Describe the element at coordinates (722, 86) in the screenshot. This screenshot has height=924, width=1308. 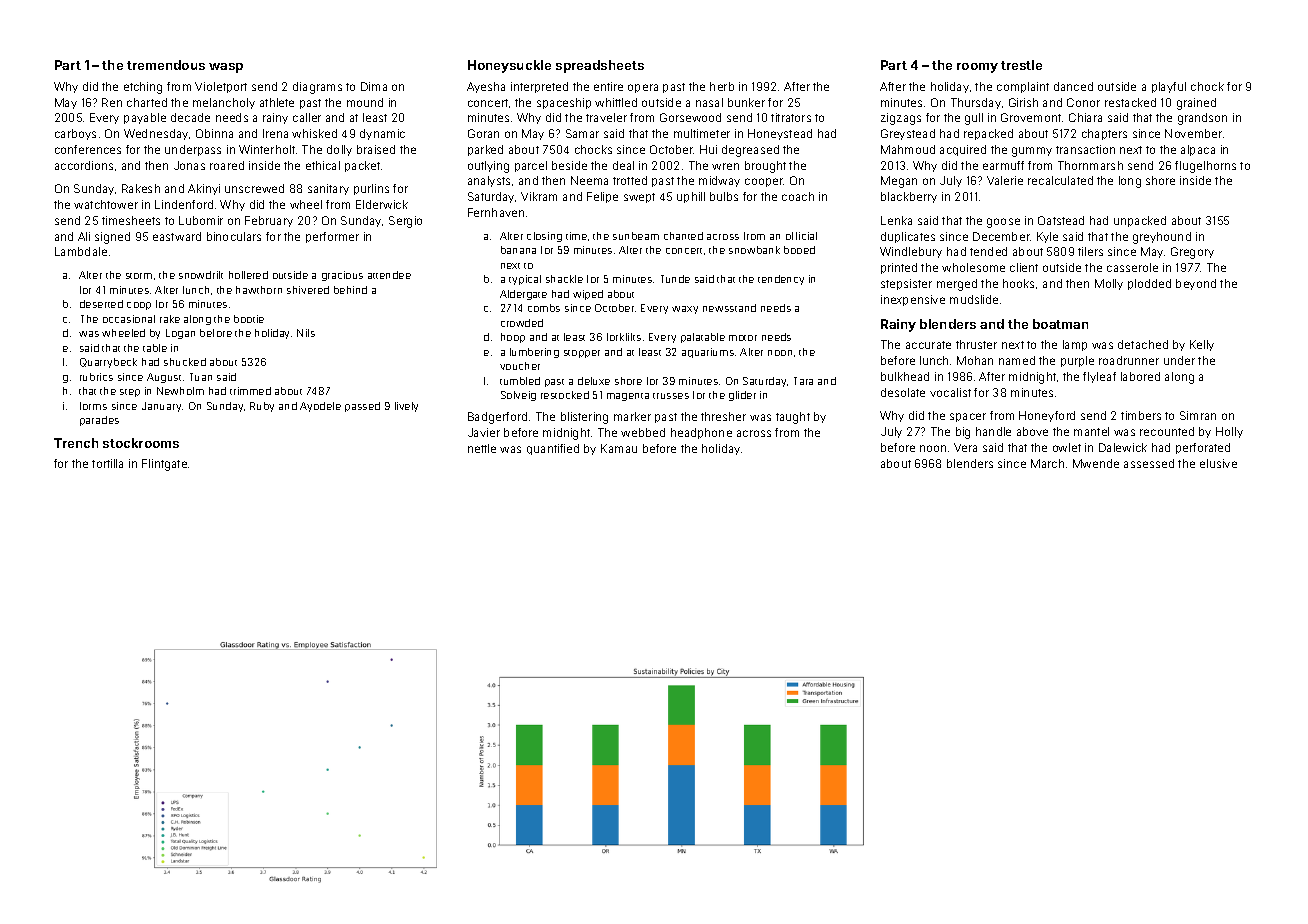
I see `herb` at that location.
